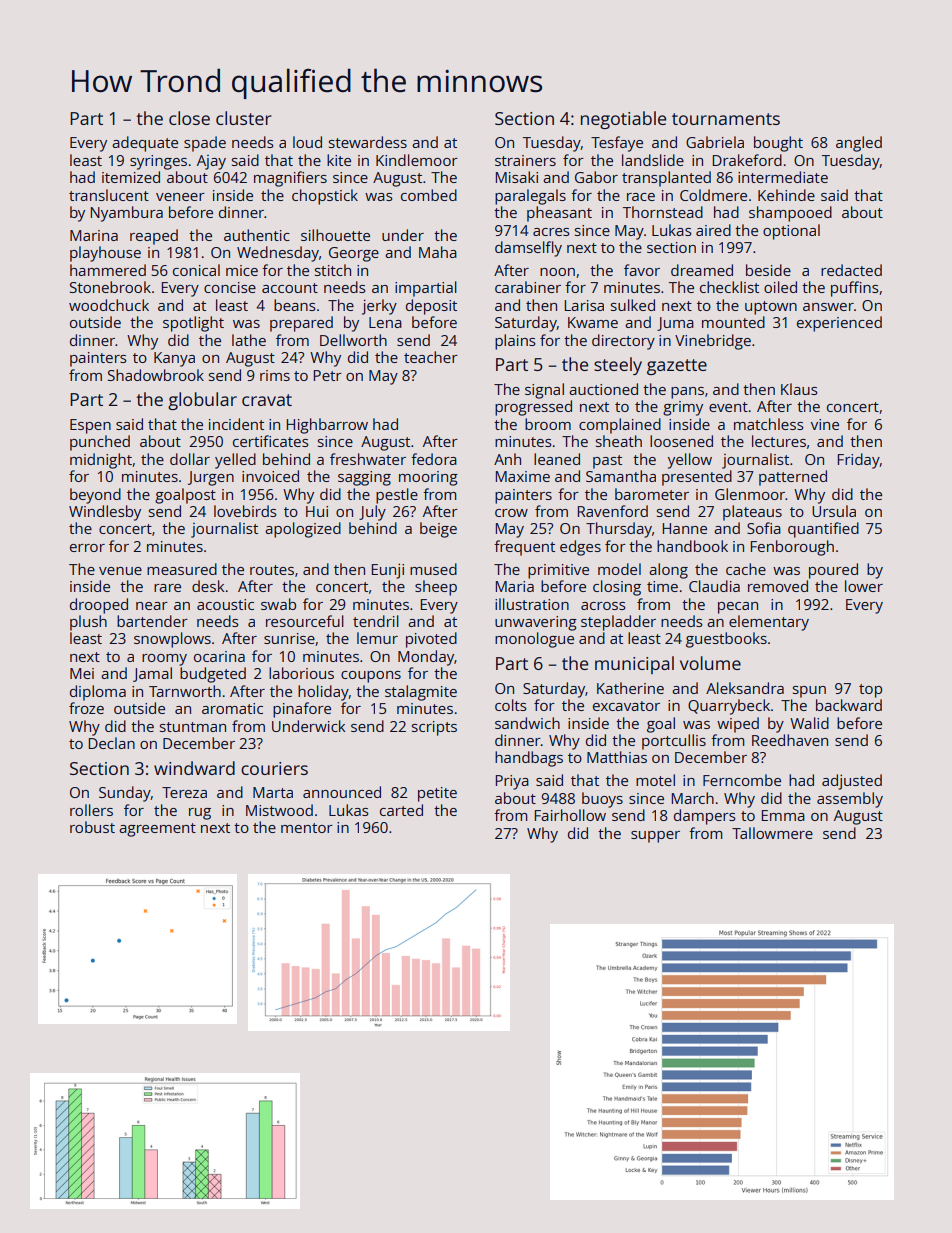  Describe the element at coordinates (783, 177) in the document. I see `intermediate` at that location.
